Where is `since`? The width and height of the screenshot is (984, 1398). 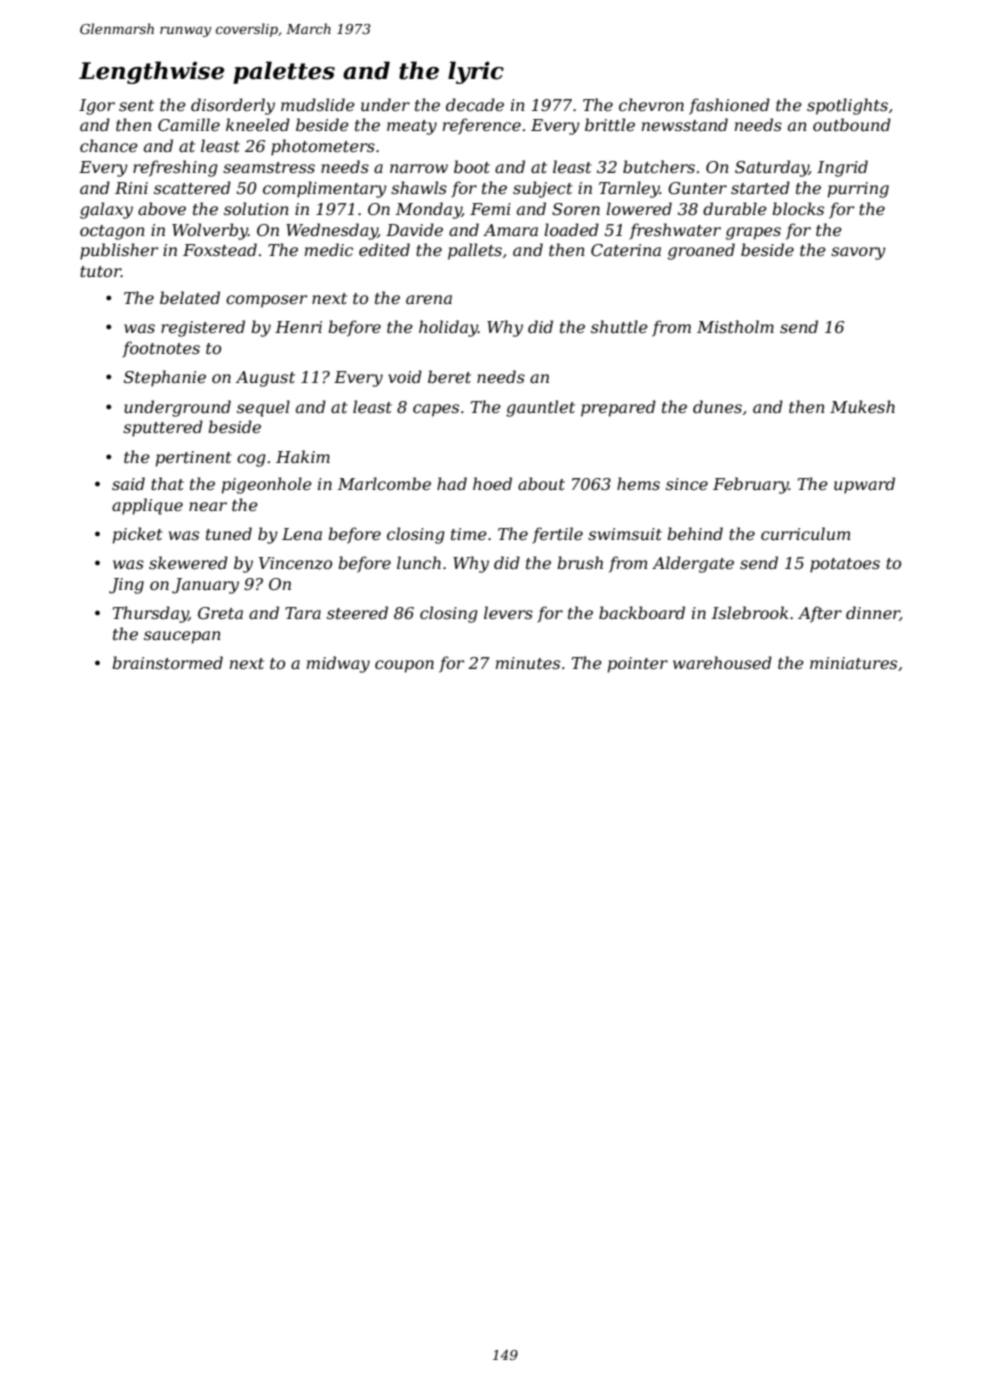 since is located at coordinates (687, 484).
